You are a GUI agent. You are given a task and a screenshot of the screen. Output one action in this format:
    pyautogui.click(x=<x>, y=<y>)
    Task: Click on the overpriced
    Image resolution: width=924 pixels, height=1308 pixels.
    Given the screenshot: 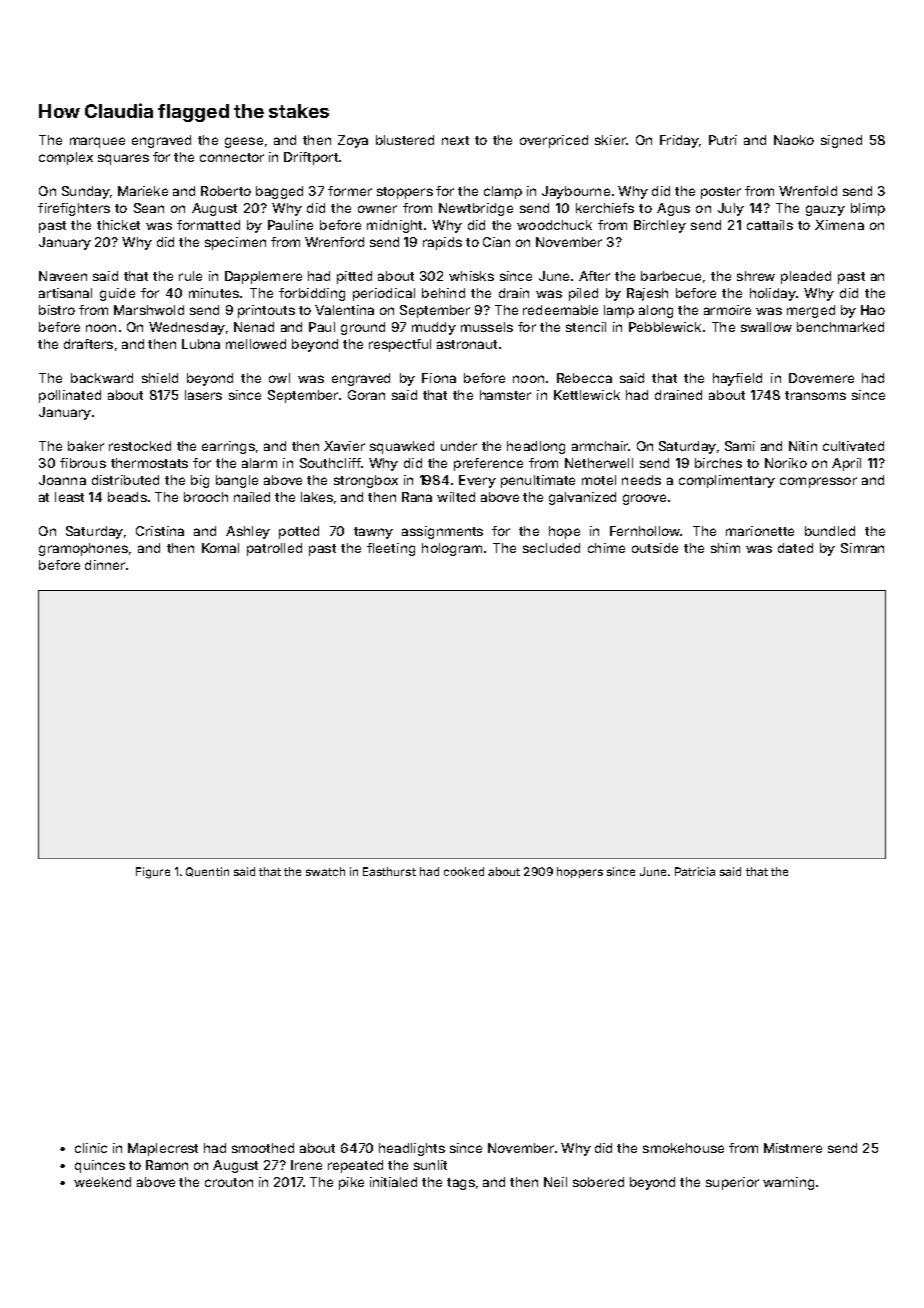 What is the action you would take?
    pyautogui.click(x=554, y=141)
